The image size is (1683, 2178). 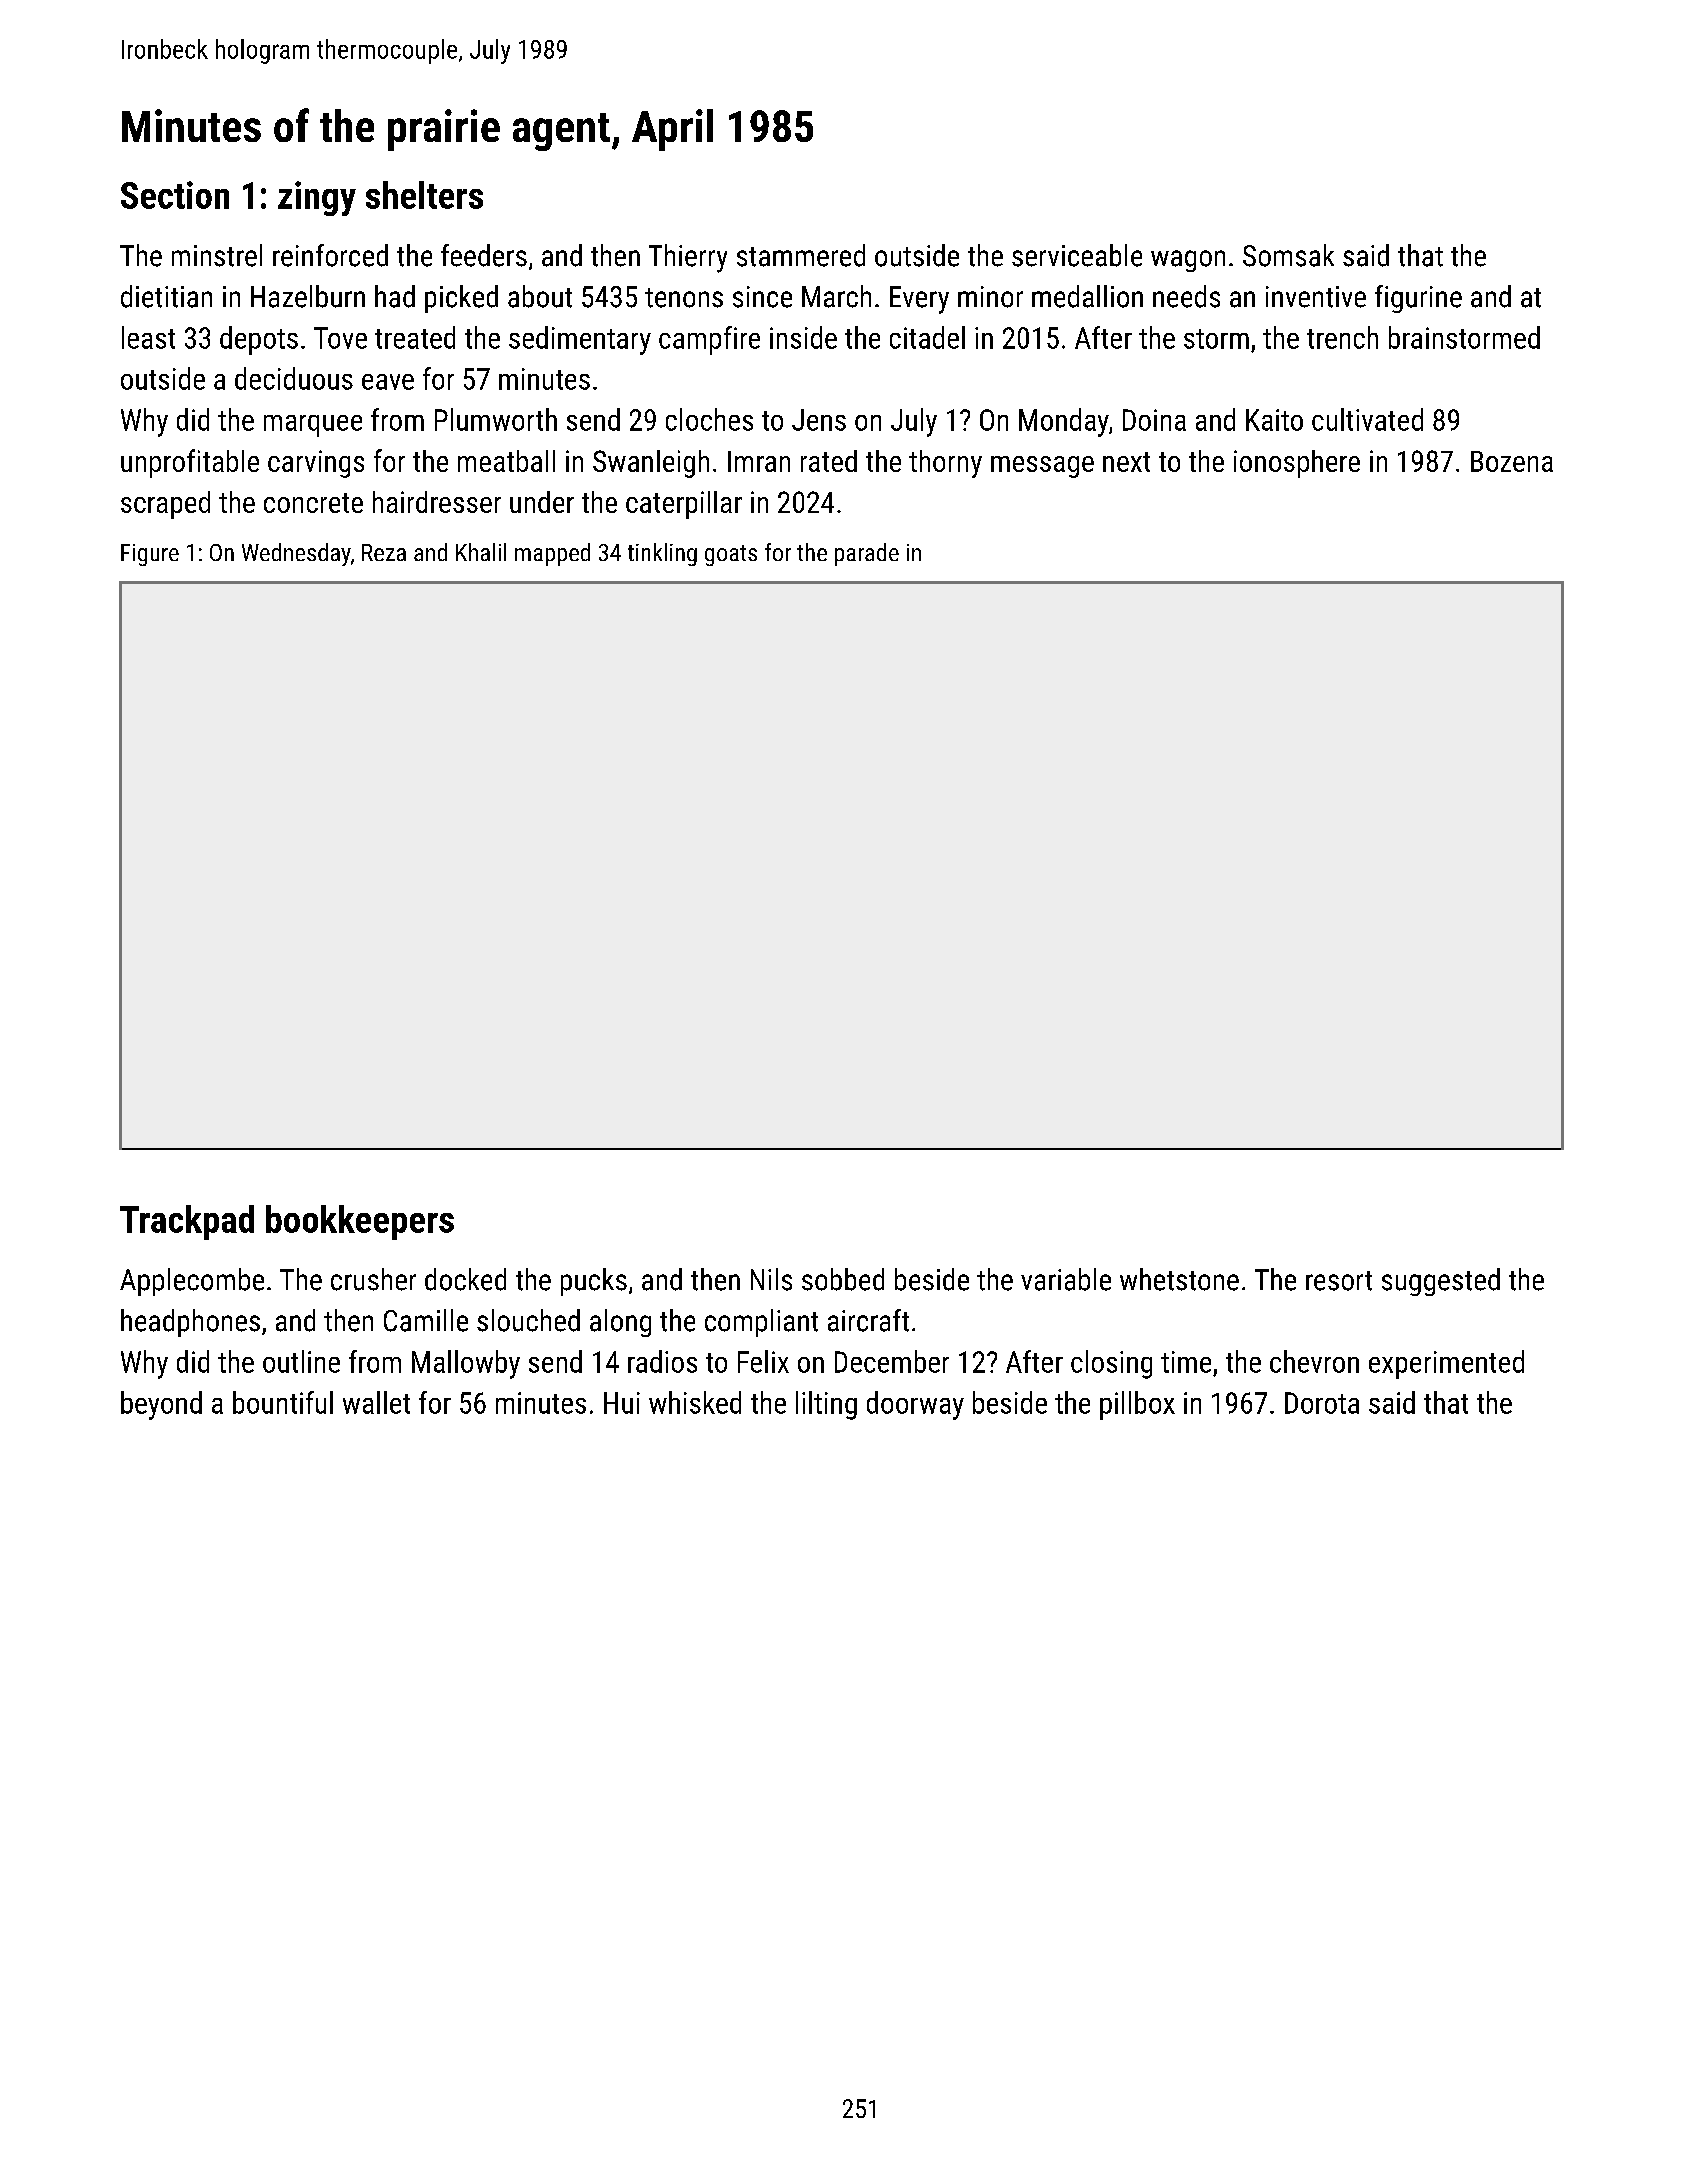 I want to click on pucks, so click(x=594, y=1282).
